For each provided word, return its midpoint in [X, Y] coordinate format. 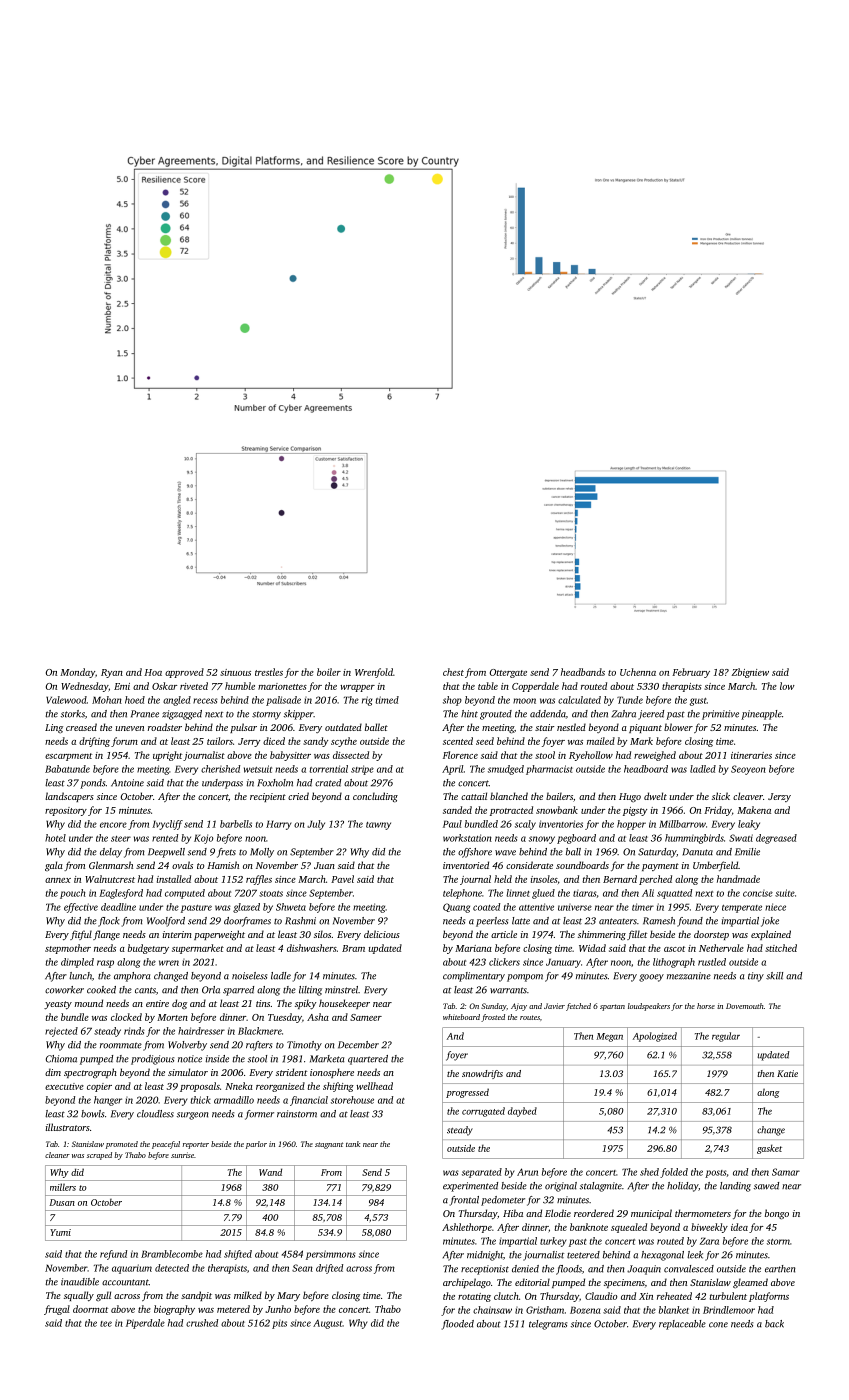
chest [453, 672]
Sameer [366, 1017]
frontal [464, 1201]
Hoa [153, 672]
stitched [781, 948]
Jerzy [779, 797]
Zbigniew [750, 673]
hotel [55, 838]
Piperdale [145, 1324]
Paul [452, 824]
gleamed [750, 1283]
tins [263, 1003]
